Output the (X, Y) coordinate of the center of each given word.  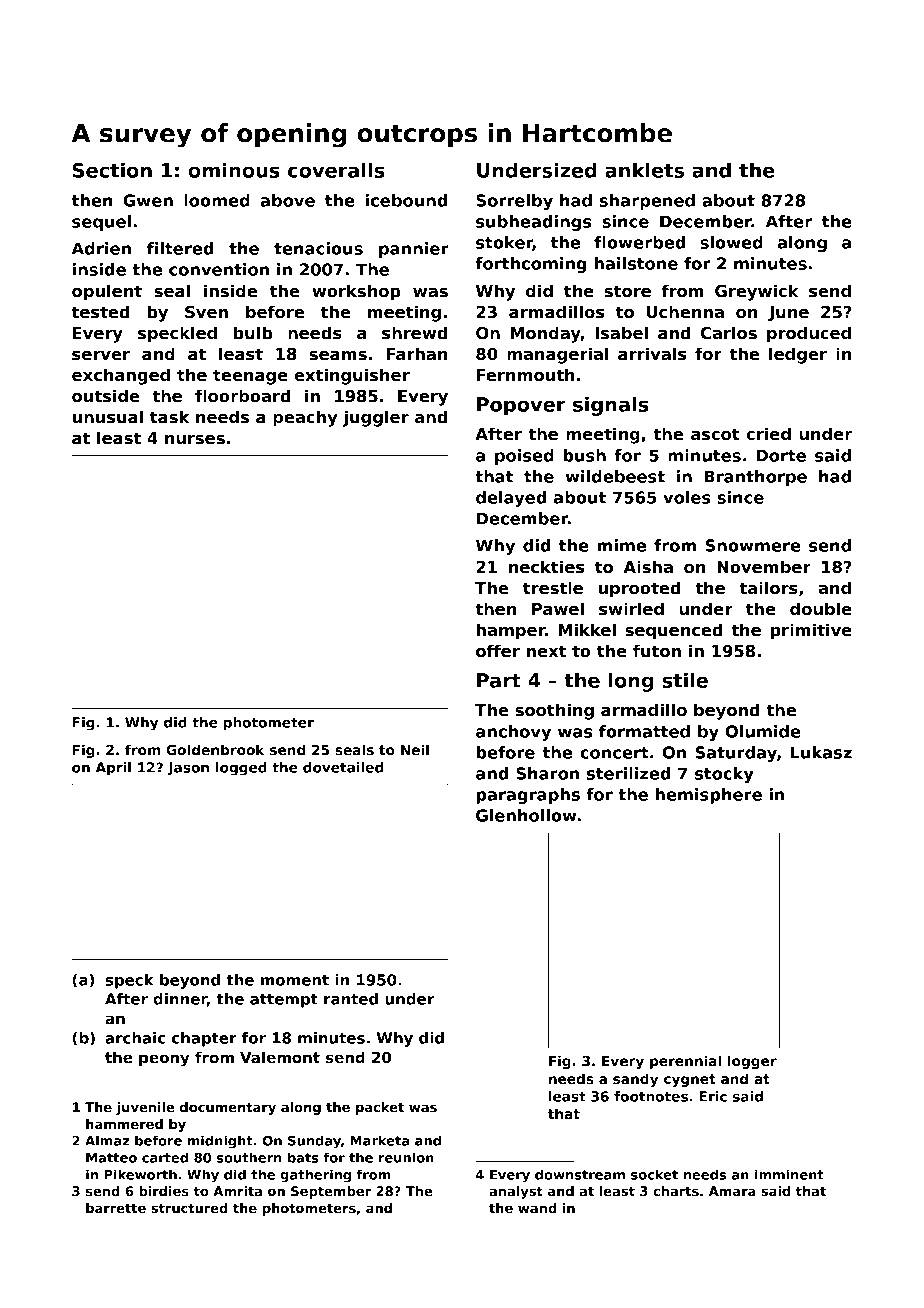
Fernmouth (526, 375)
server (101, 356)
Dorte (781, 455)
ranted (351, 999)
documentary (228, 1108)
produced (809, 334)
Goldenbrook (215, 749)
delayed (511, 499)
